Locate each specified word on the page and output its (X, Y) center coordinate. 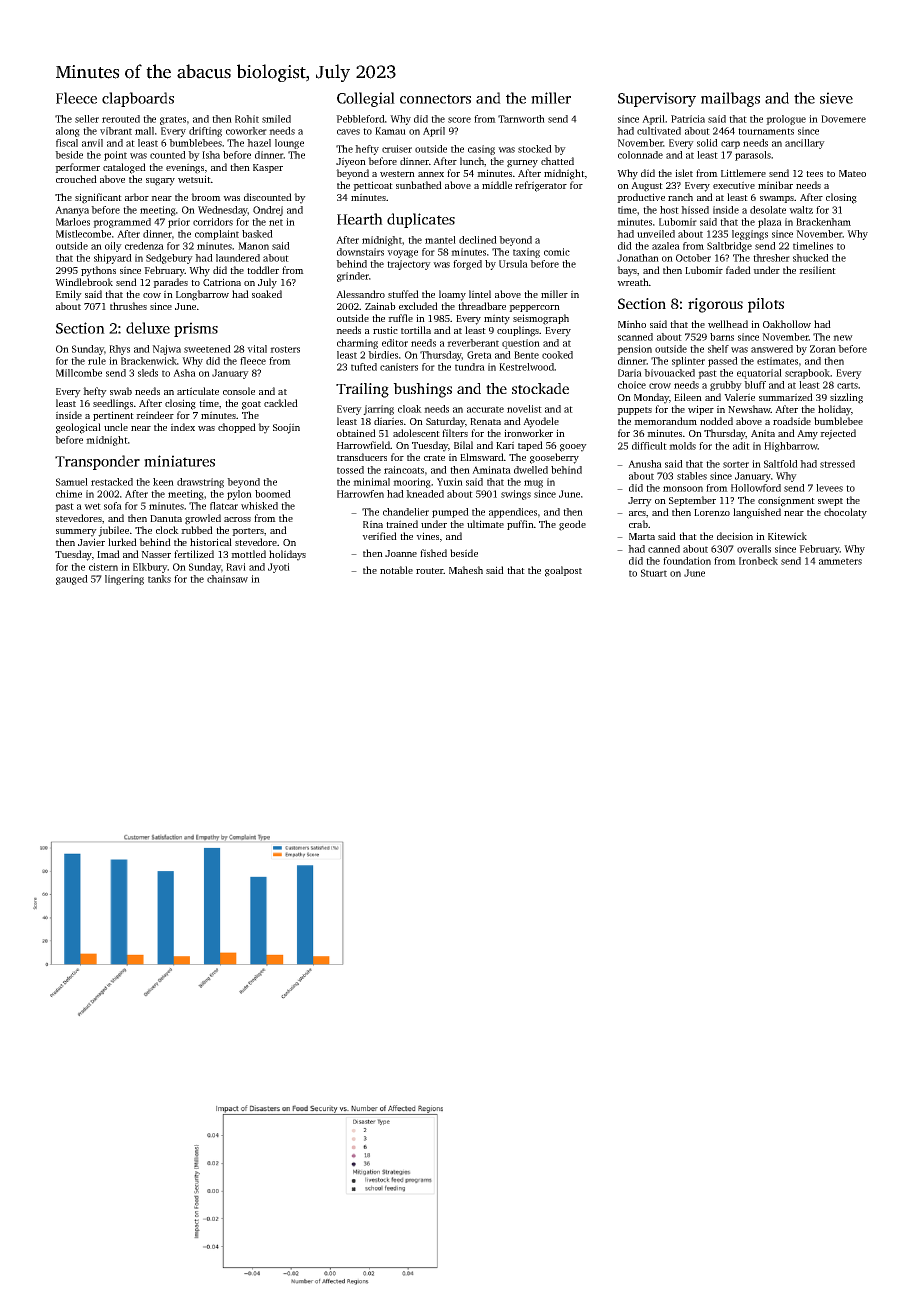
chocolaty (845, 513)
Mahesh (466, 570)
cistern (103, 567)
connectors (435, 99)
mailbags (730, 99)
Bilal (463, 445)
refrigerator (541, 186)
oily (113, 247)
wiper (701, 410)
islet (684, 173)
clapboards (138, 99)
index (183, 427)
